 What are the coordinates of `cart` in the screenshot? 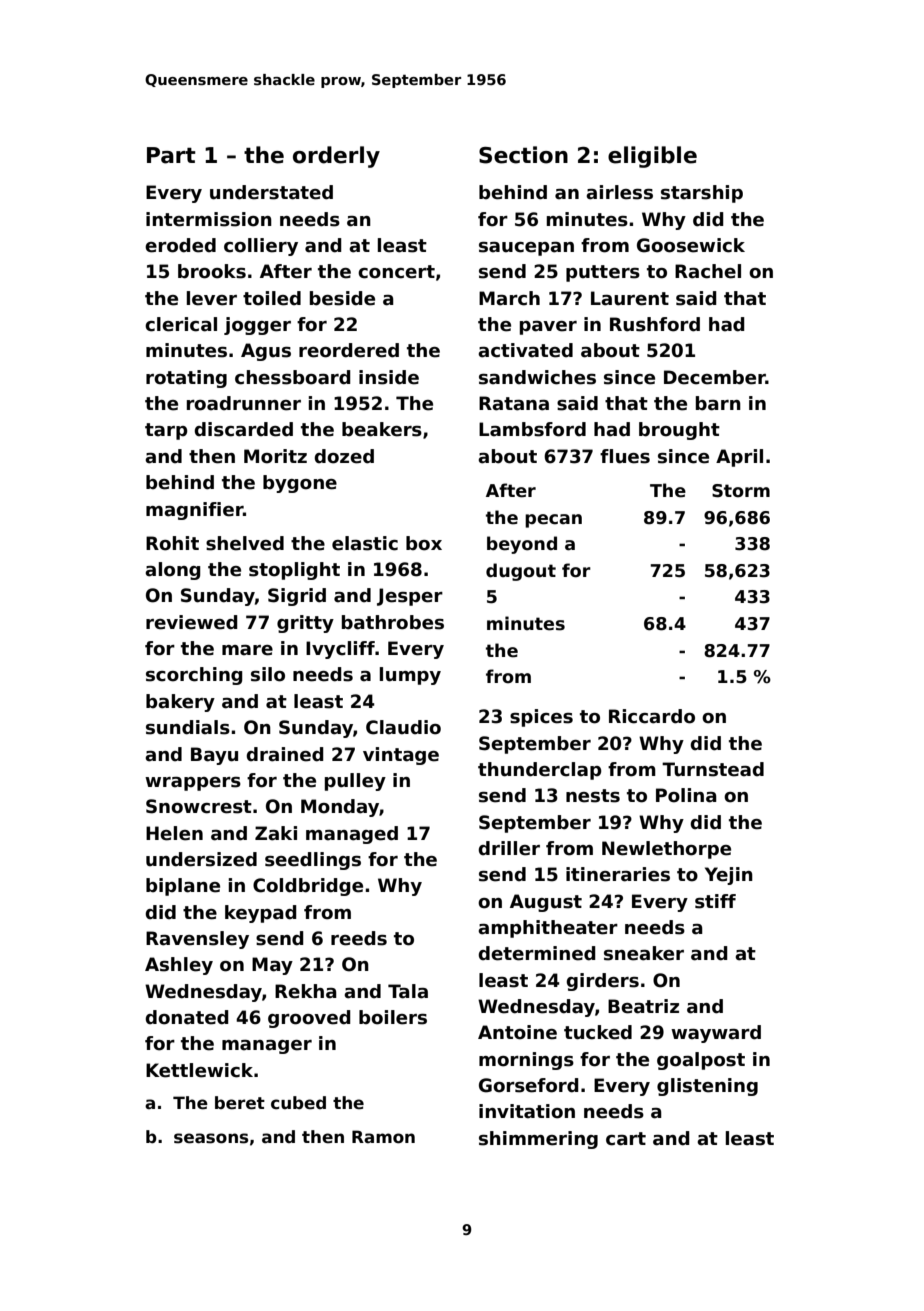 It's located at (626, 1139).
